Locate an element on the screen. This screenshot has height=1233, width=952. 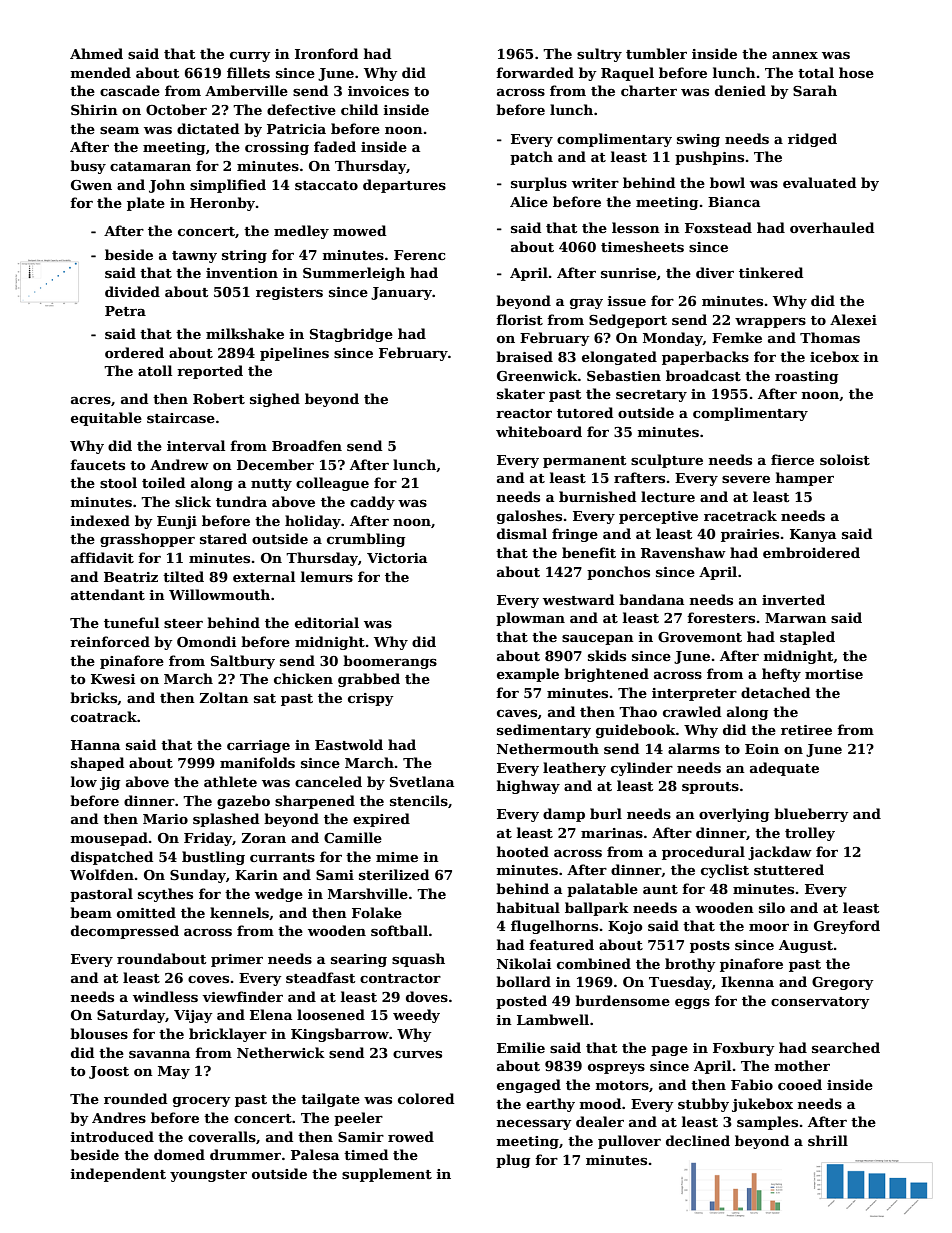
blouses is located at coordinates (99, 1033).
